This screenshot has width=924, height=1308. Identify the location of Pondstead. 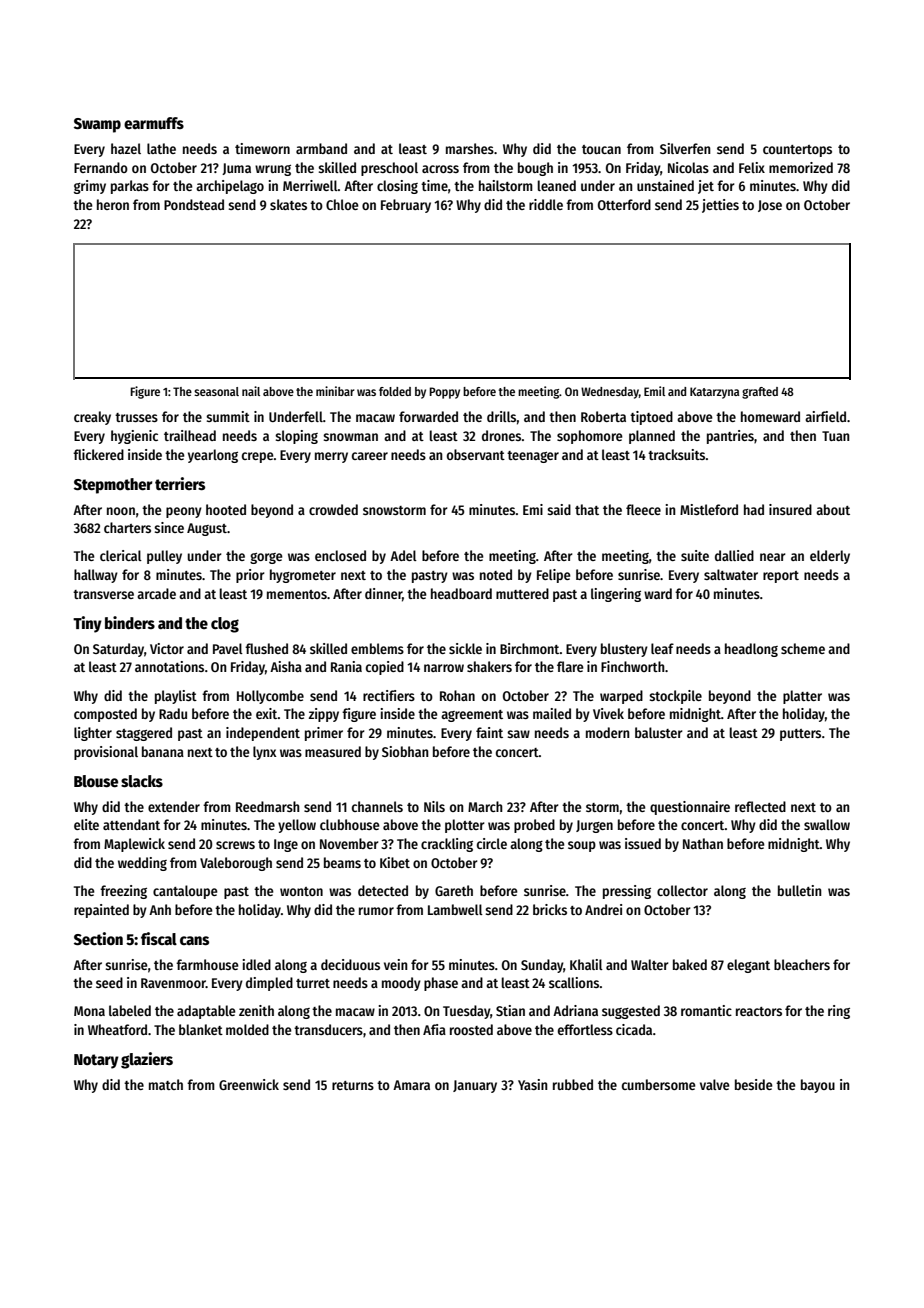
(194, 204).
